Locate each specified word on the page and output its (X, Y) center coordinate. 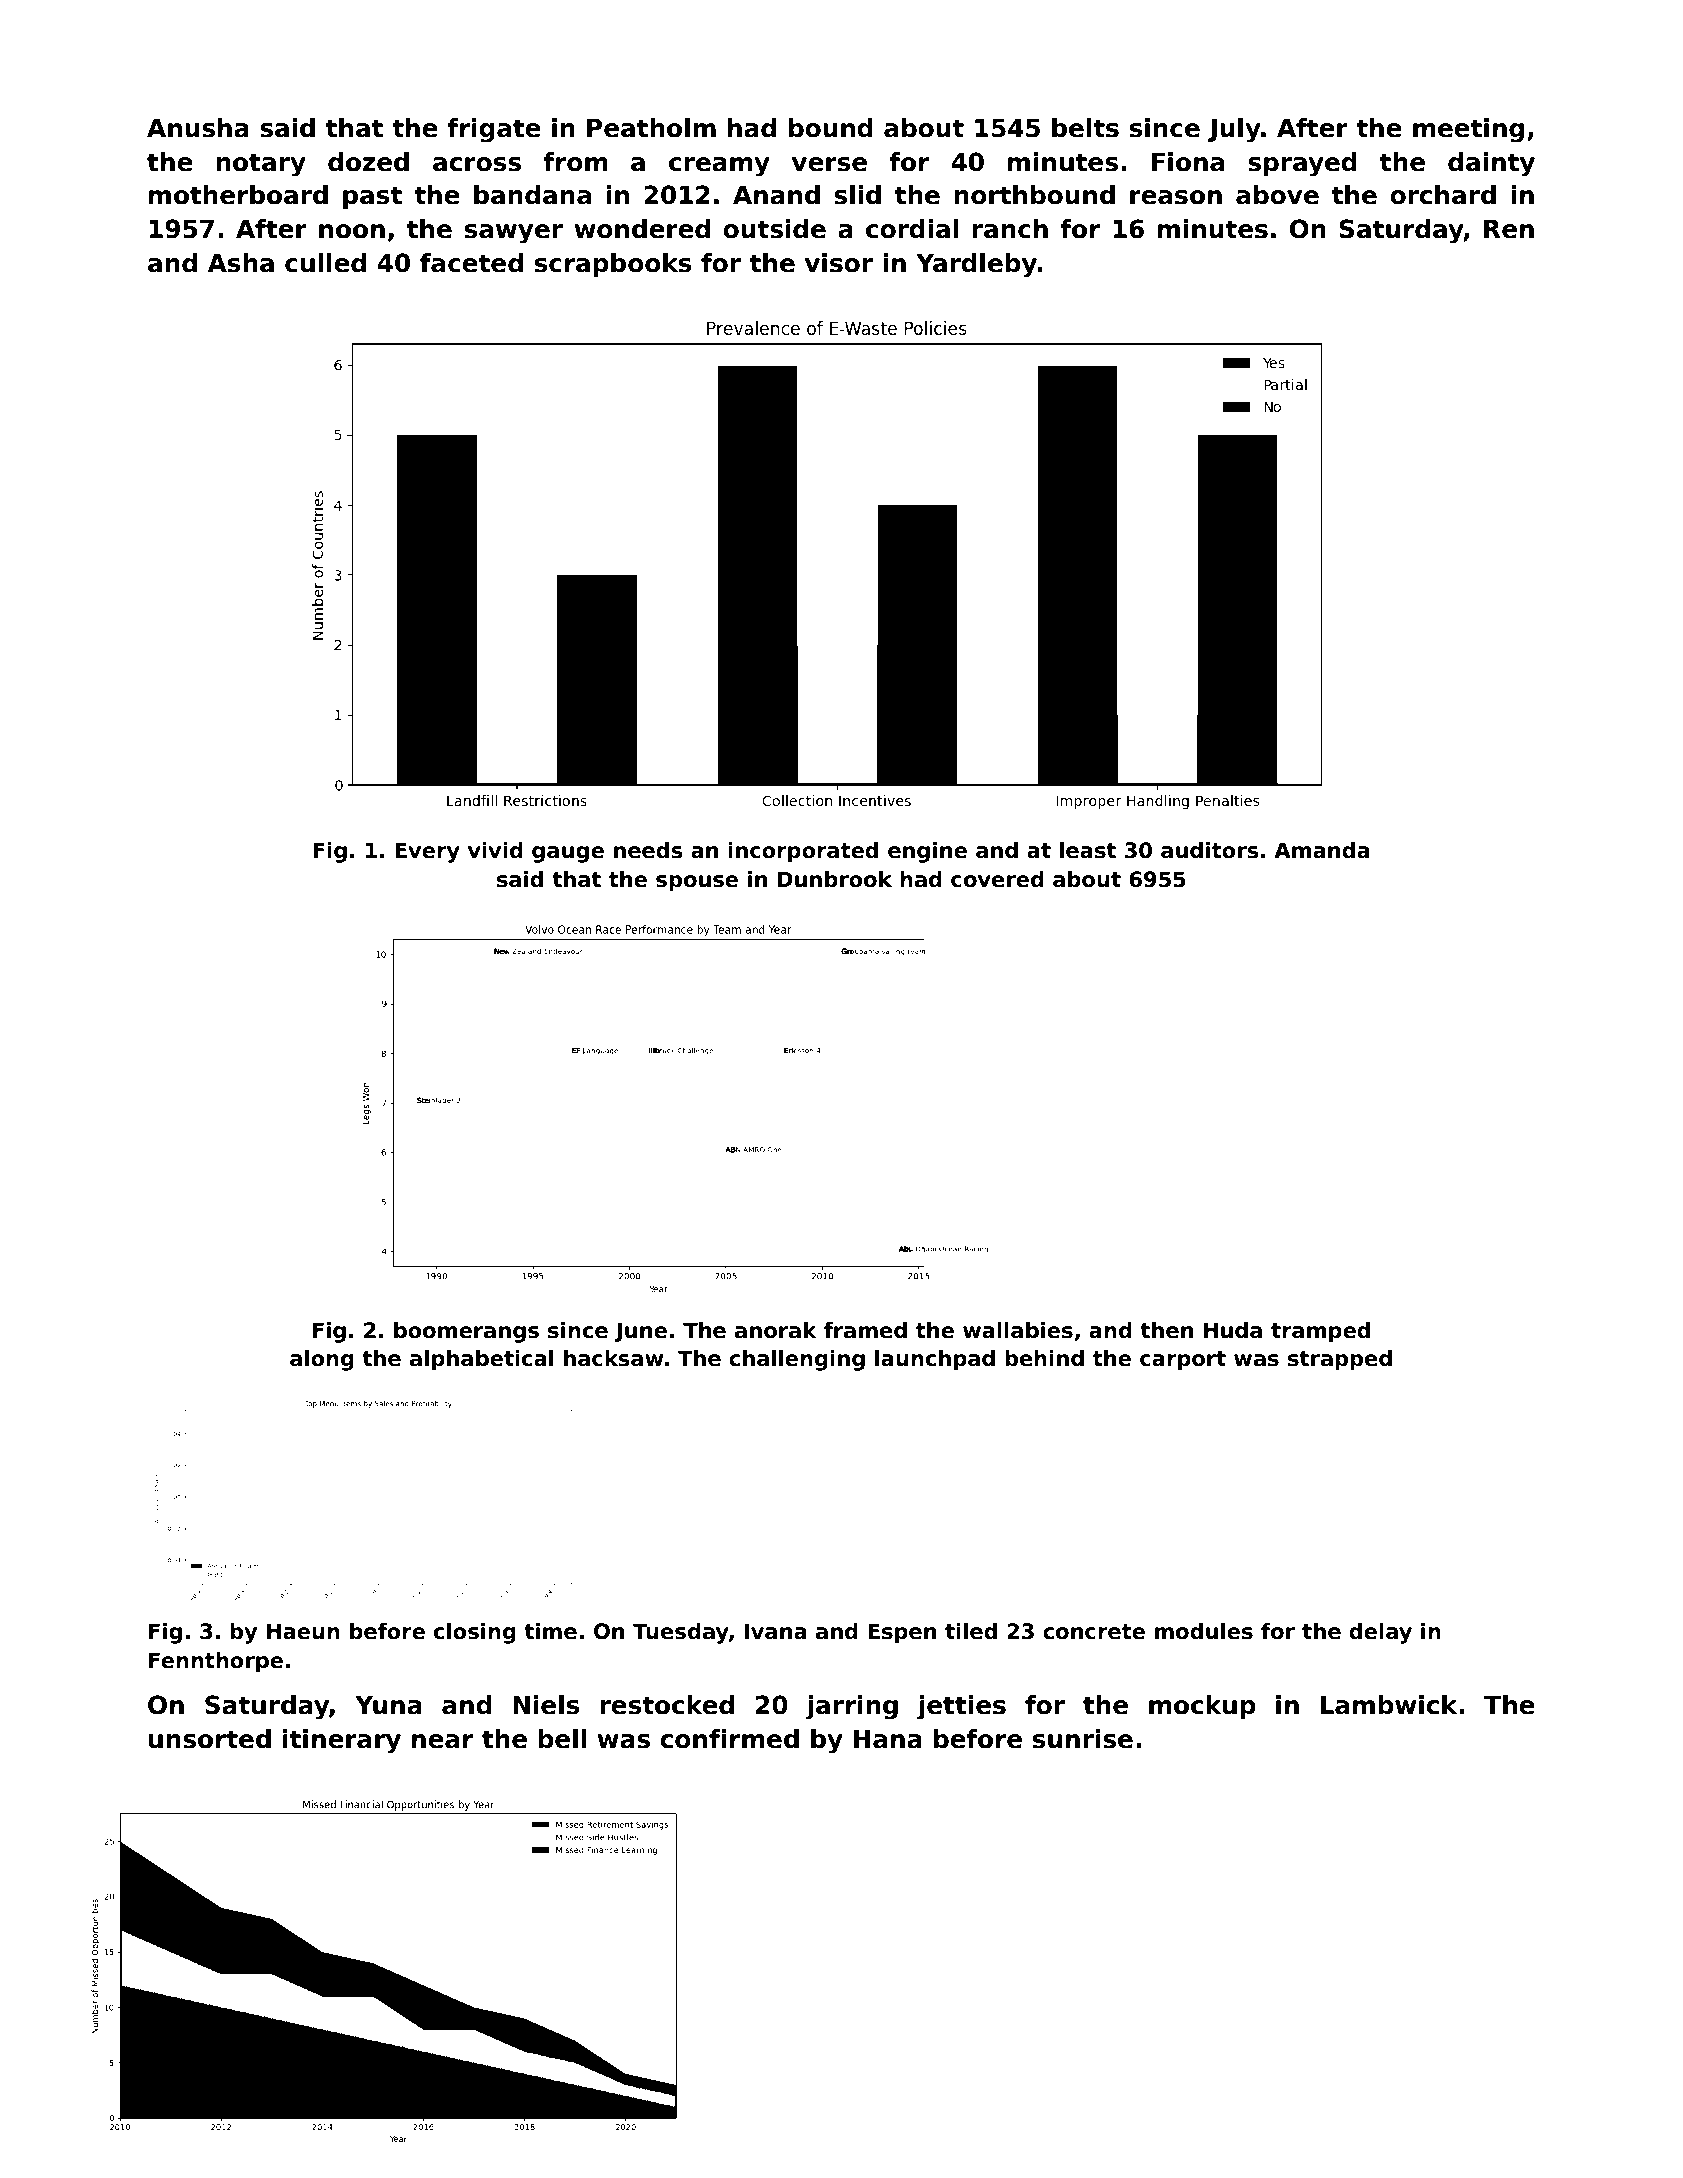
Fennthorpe (216, 1662)
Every (427, 852)
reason (1176, 197)
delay (1380, 1633)
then (1166, 1330)
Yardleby (976, 265)
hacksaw (613, 1358)
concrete (1094, 1632)
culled (325, 263)
